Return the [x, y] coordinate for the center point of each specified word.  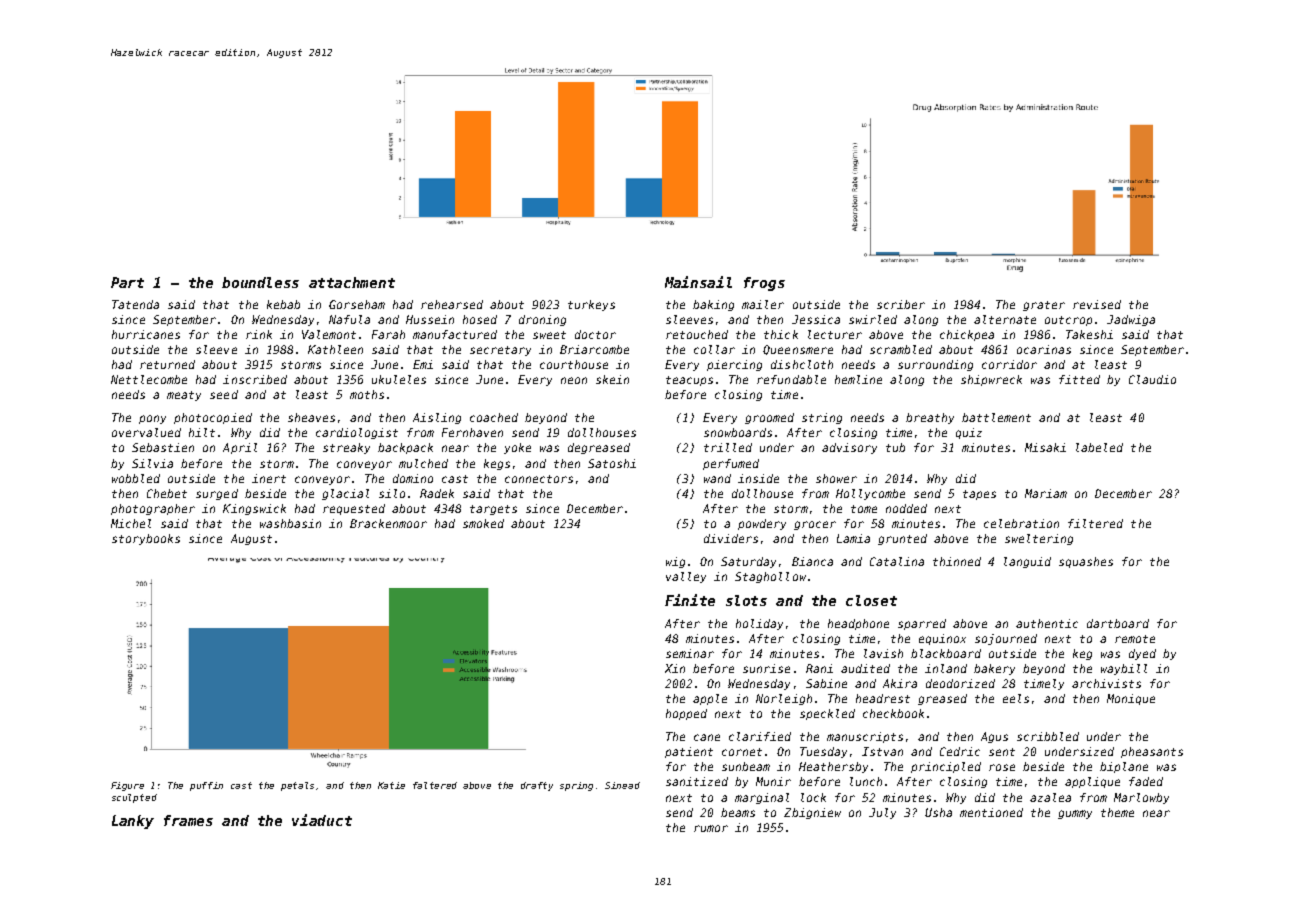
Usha [938, 812]
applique [1092, 782]
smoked [483, 523]
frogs [764, 284]
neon [574, 380]
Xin [675, 668]
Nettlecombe [149, 379]
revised [1097, 304]
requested [354, 509]
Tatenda [135, 304]
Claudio [1152, 379]
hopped [686, 714]
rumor [711, 828]
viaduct [322, 820]
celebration [1021, 523]
